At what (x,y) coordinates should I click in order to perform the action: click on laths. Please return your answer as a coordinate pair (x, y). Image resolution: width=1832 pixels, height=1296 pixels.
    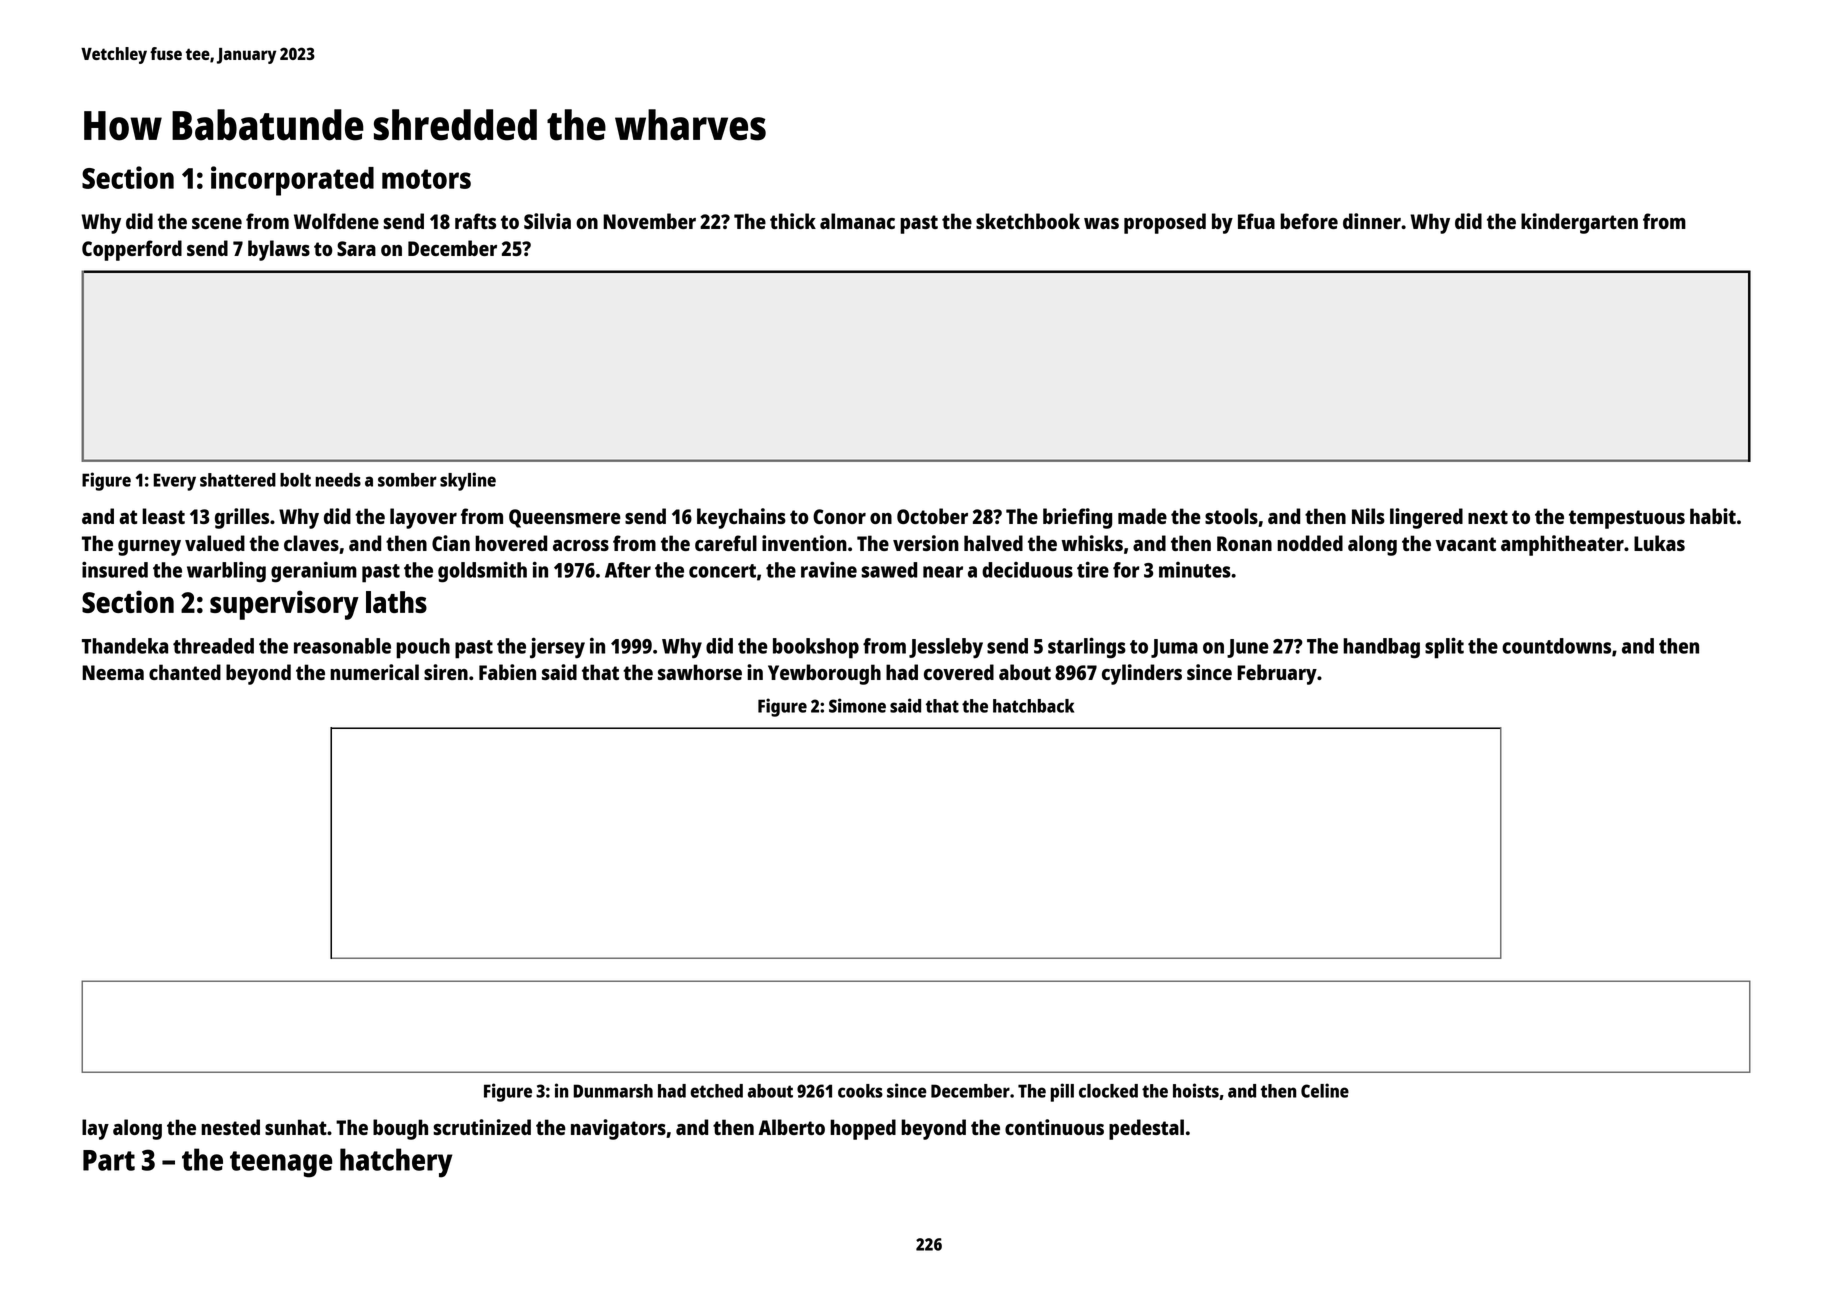
    Looking at the image, I should click on (396, 602).
